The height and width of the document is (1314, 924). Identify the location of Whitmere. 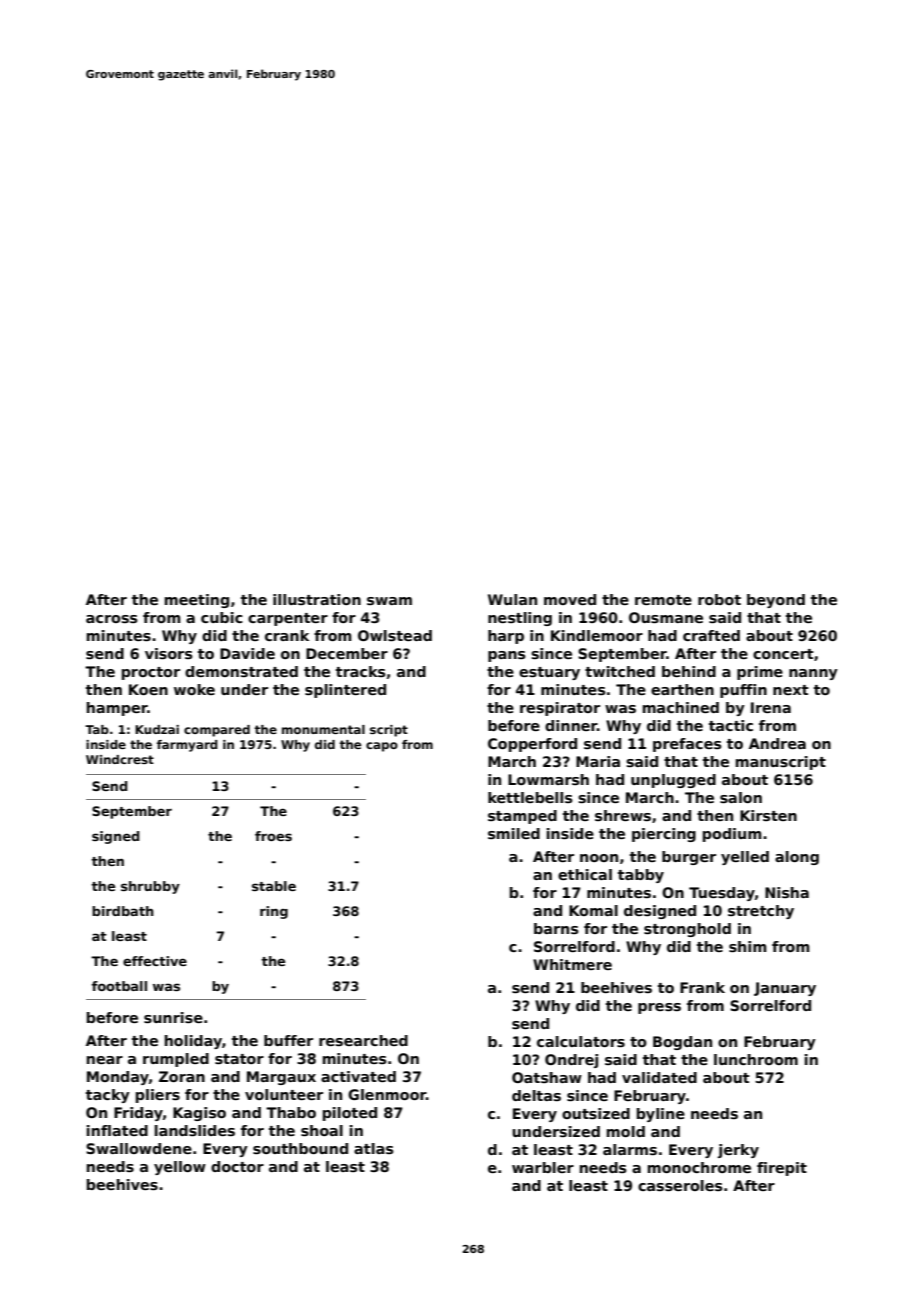
(572, 964).
